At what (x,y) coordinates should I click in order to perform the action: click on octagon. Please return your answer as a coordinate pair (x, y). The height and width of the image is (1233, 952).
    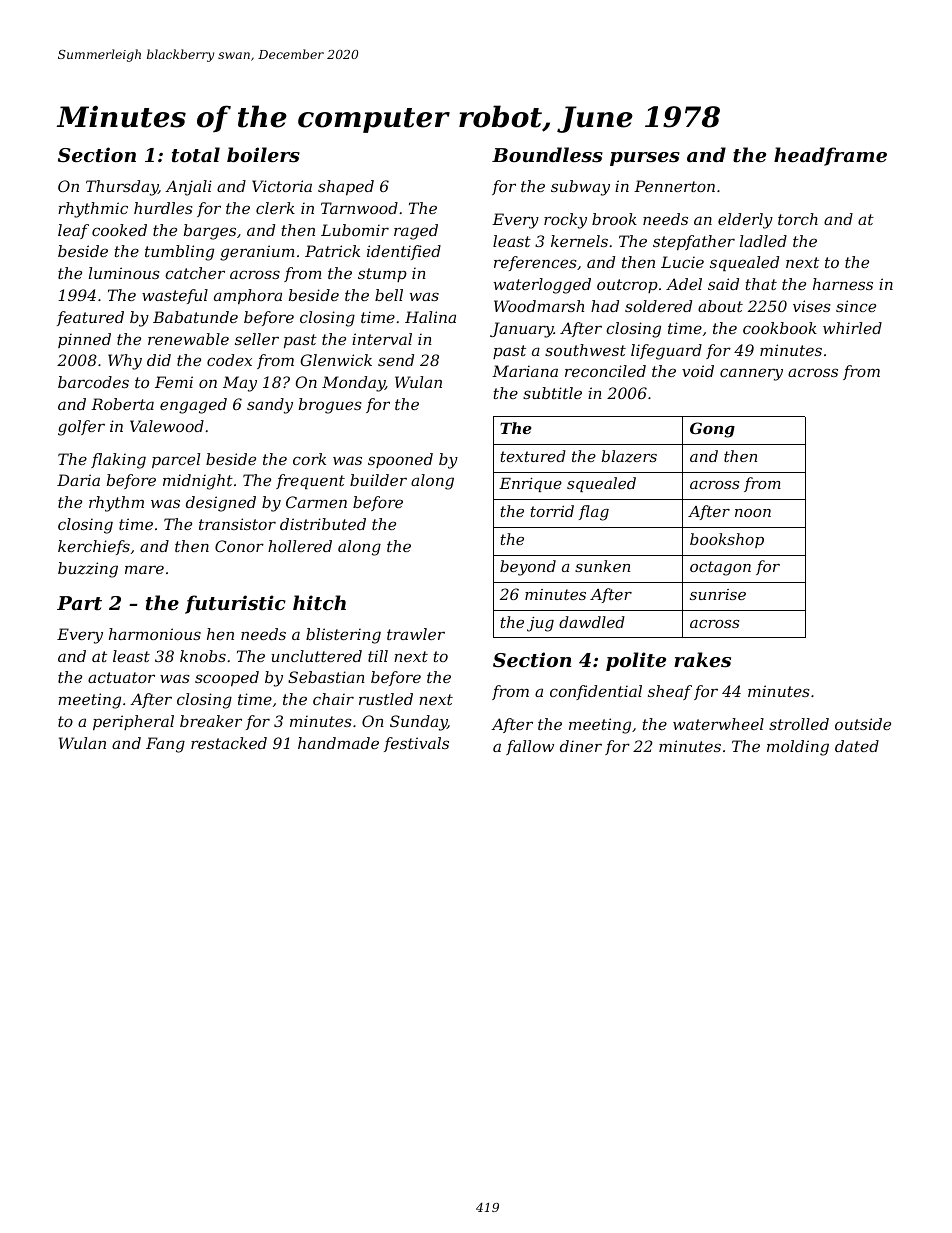
    Looking at the image, I should click on (720, 568).
